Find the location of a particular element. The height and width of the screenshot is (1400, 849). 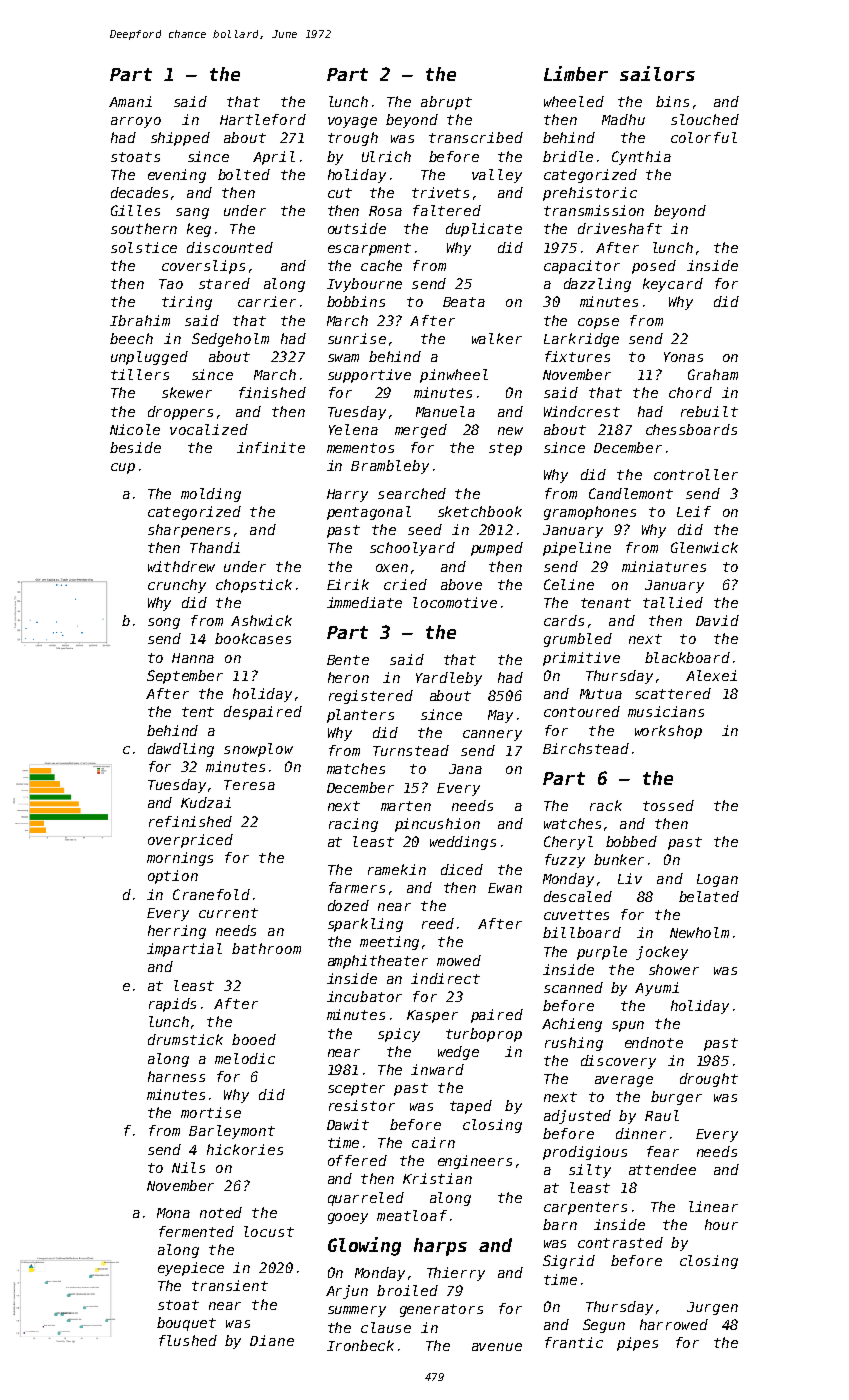

locomotive is located at coordinates (455, 602).
